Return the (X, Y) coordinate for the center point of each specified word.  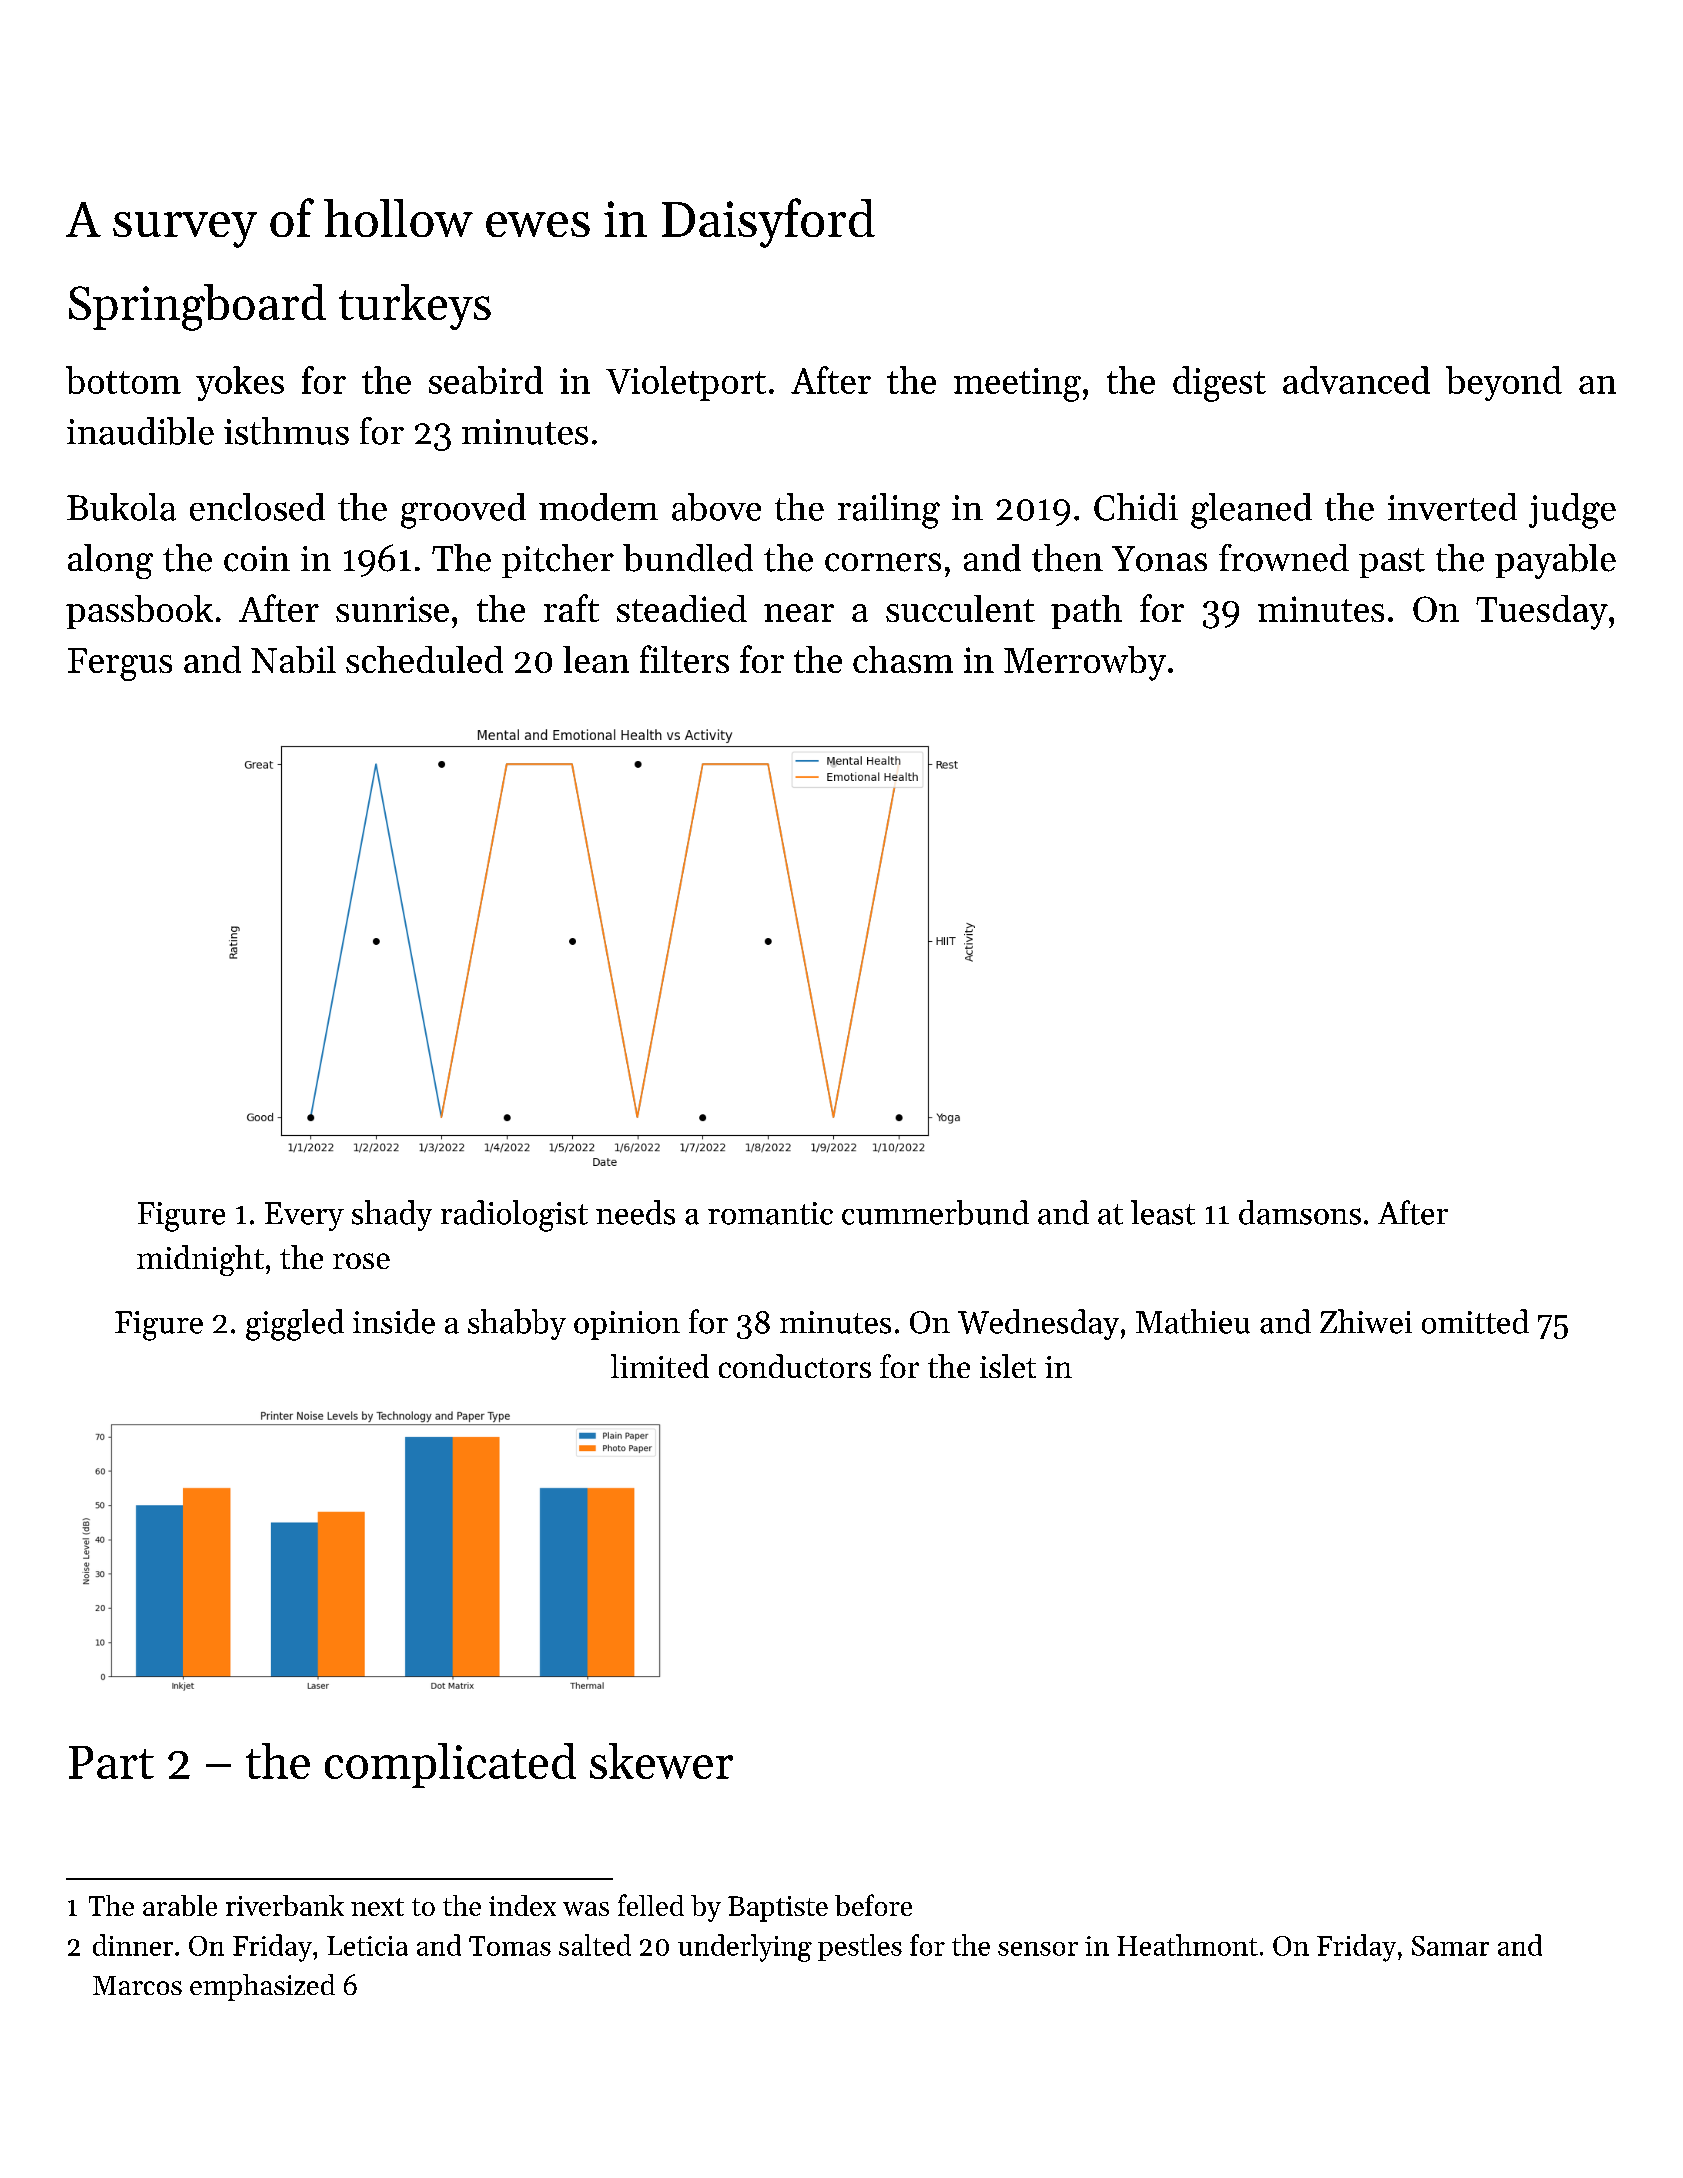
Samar (1450, 1946)
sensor (1038, 1949)
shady (392, 1215)
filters (684, 659)
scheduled (424, 659)
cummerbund (935, 1212)
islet (1008, 1366)
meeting (1017, 385)
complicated (450, 1765)
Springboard (197, 307)
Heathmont (1187, 1945)
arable (180, 1905)
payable (1555, 561)
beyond (1504, 383)
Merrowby (1085, 663)
